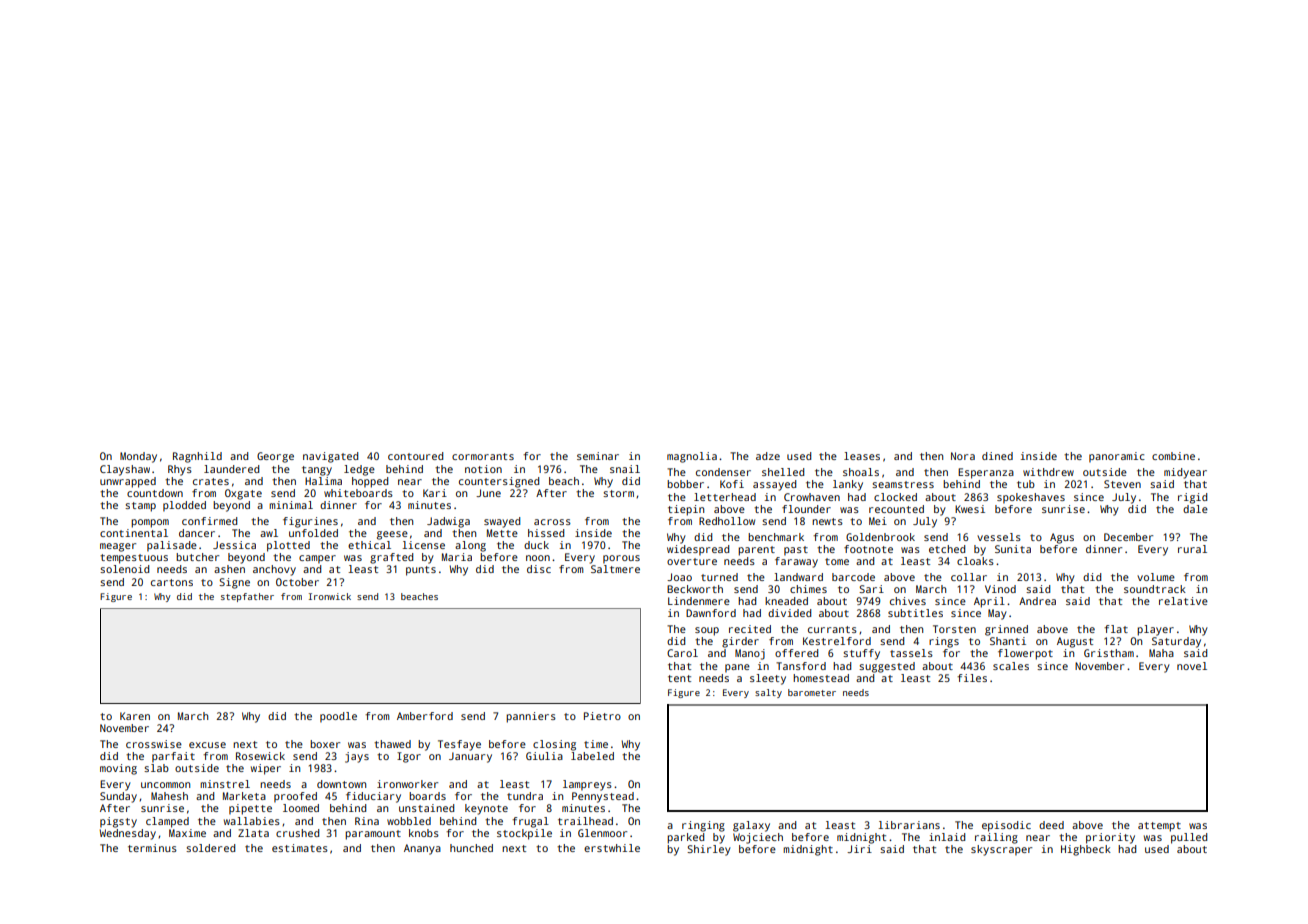 This screenshot has height=924, width=1308. What do you see at coordinates (266, 769) in the screenshot?
I see `wiper` at bounding box center [266, 769].
